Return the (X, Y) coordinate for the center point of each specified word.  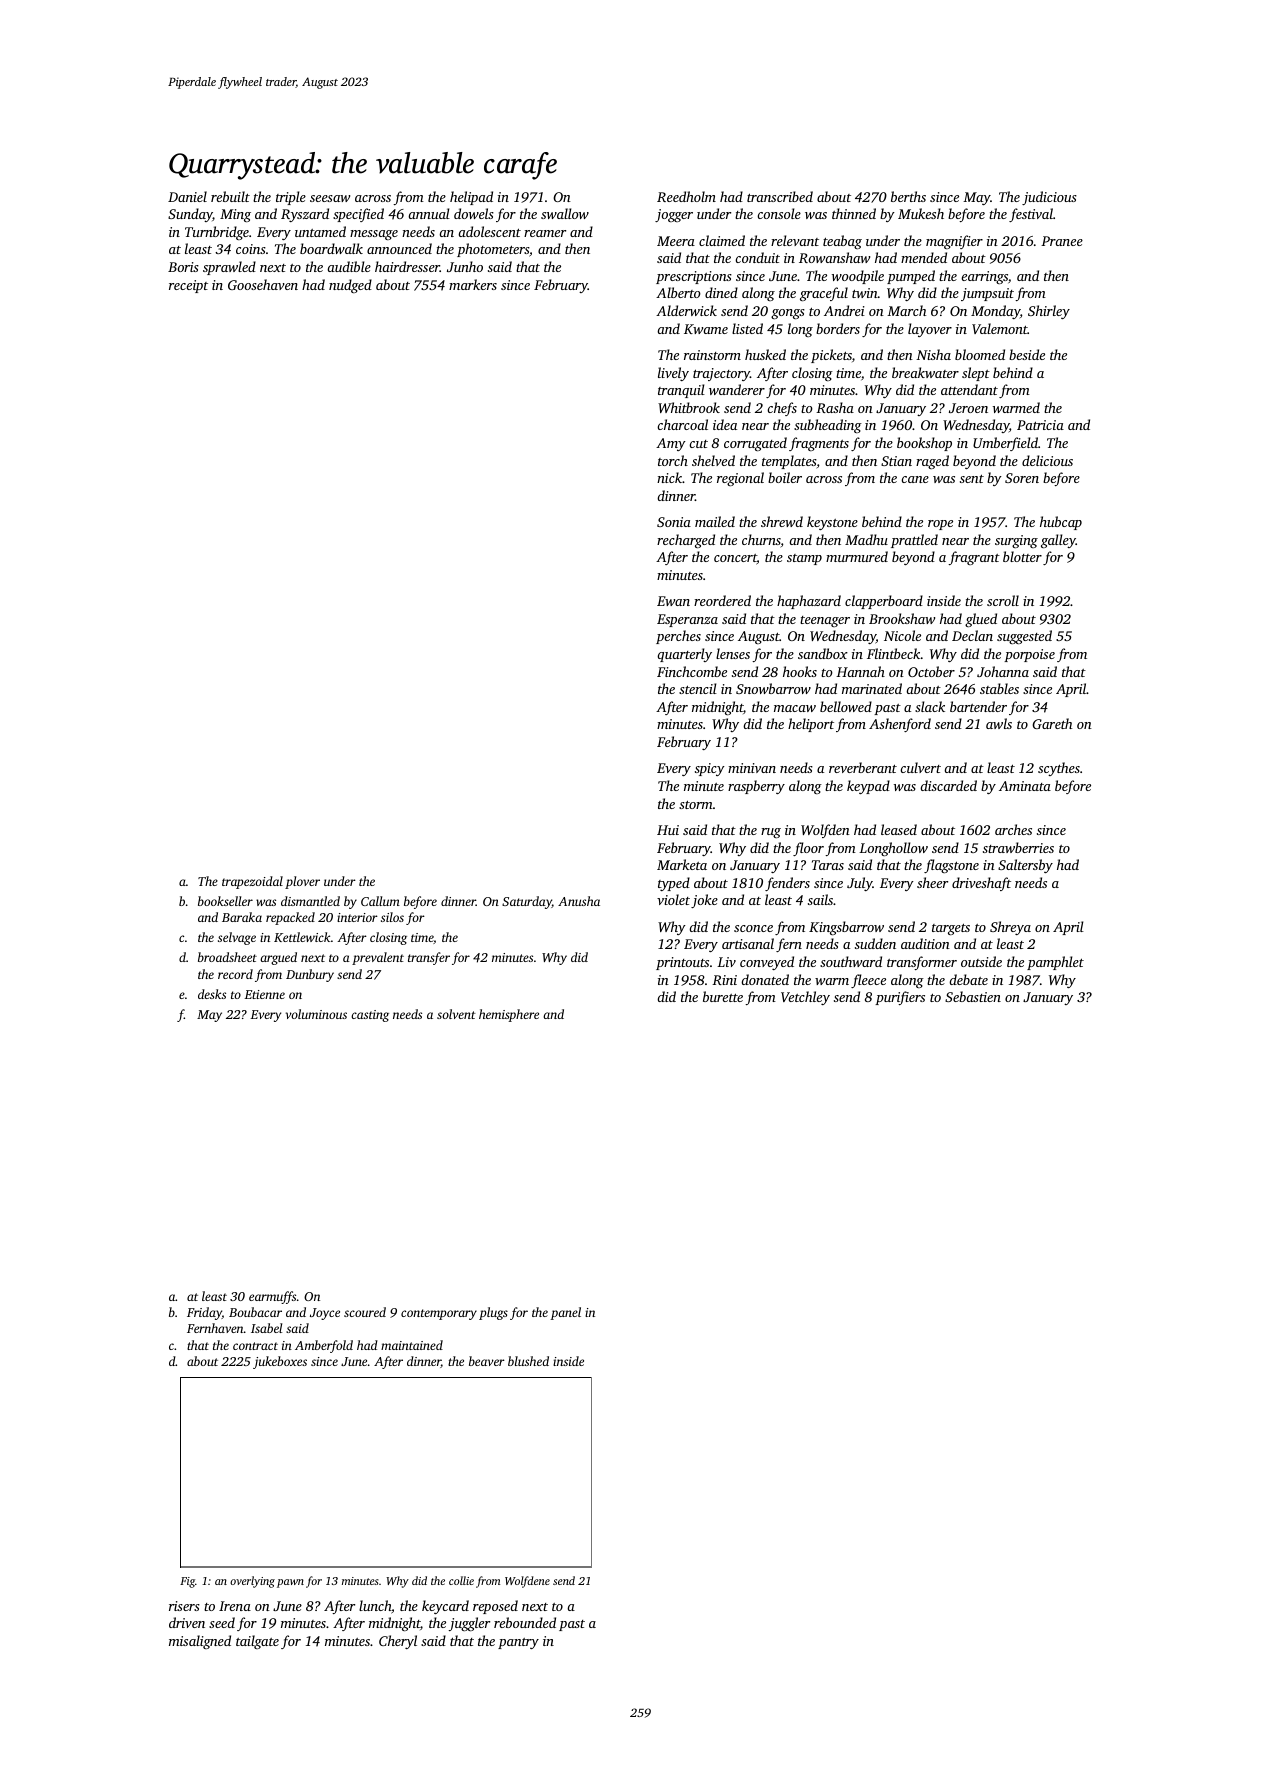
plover (302, 882)
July (860, 884)
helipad (471, 198)
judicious (1049, 198)
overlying (252, 1582)
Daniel (187, 196)
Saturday (527, 902)
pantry (518, 1643)
